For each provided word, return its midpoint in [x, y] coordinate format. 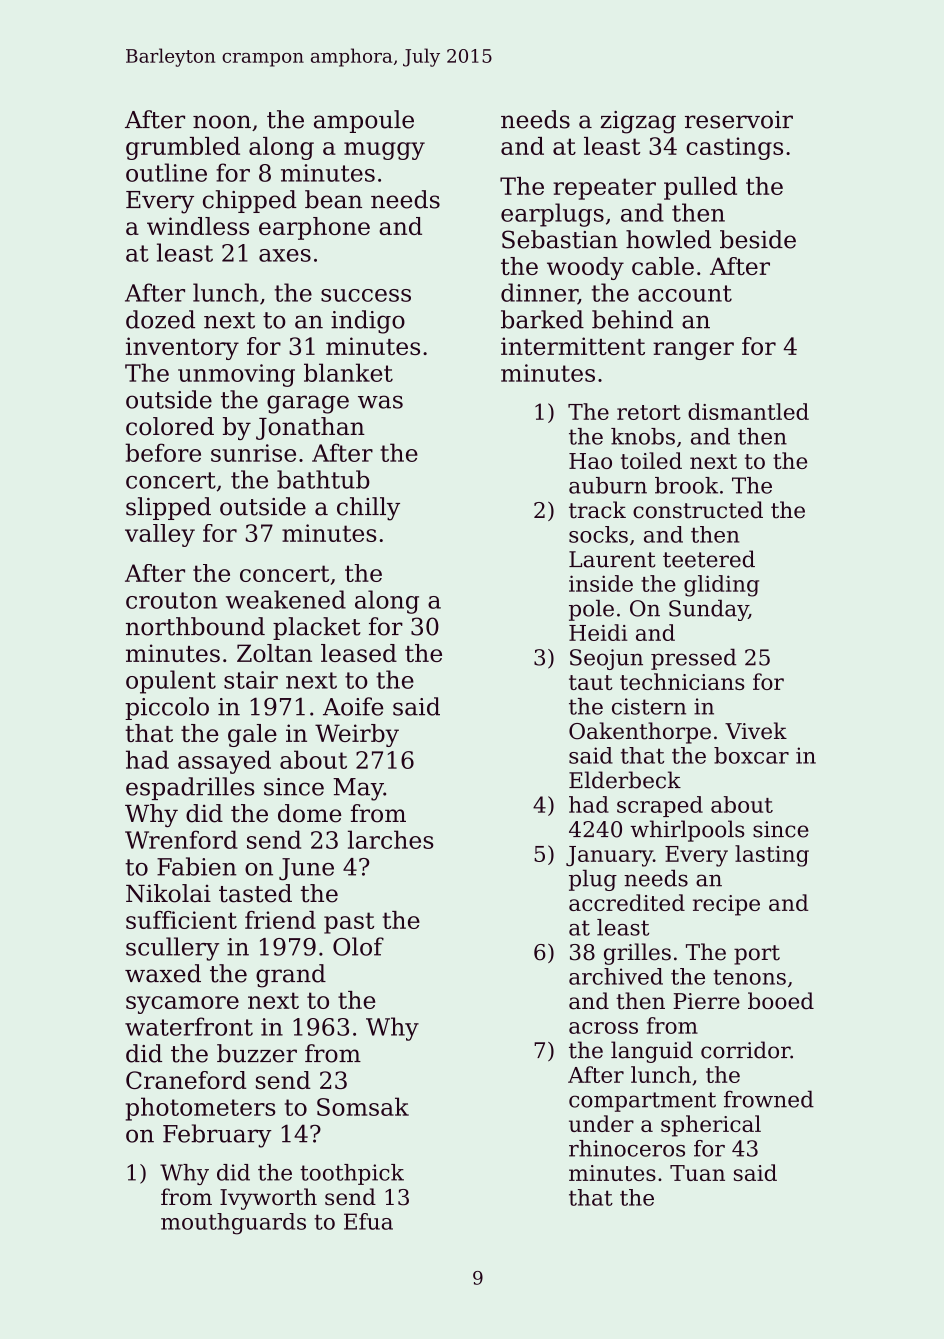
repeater [604, 189]
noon [222, 122]
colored [170, 426]
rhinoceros [627, 1148]
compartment [642, 1102]
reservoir [739, 120]
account [685, 293]
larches [391, 839]
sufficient [181, 920]
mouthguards [233, 1224]
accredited [627, 902]
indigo [368, 322]
